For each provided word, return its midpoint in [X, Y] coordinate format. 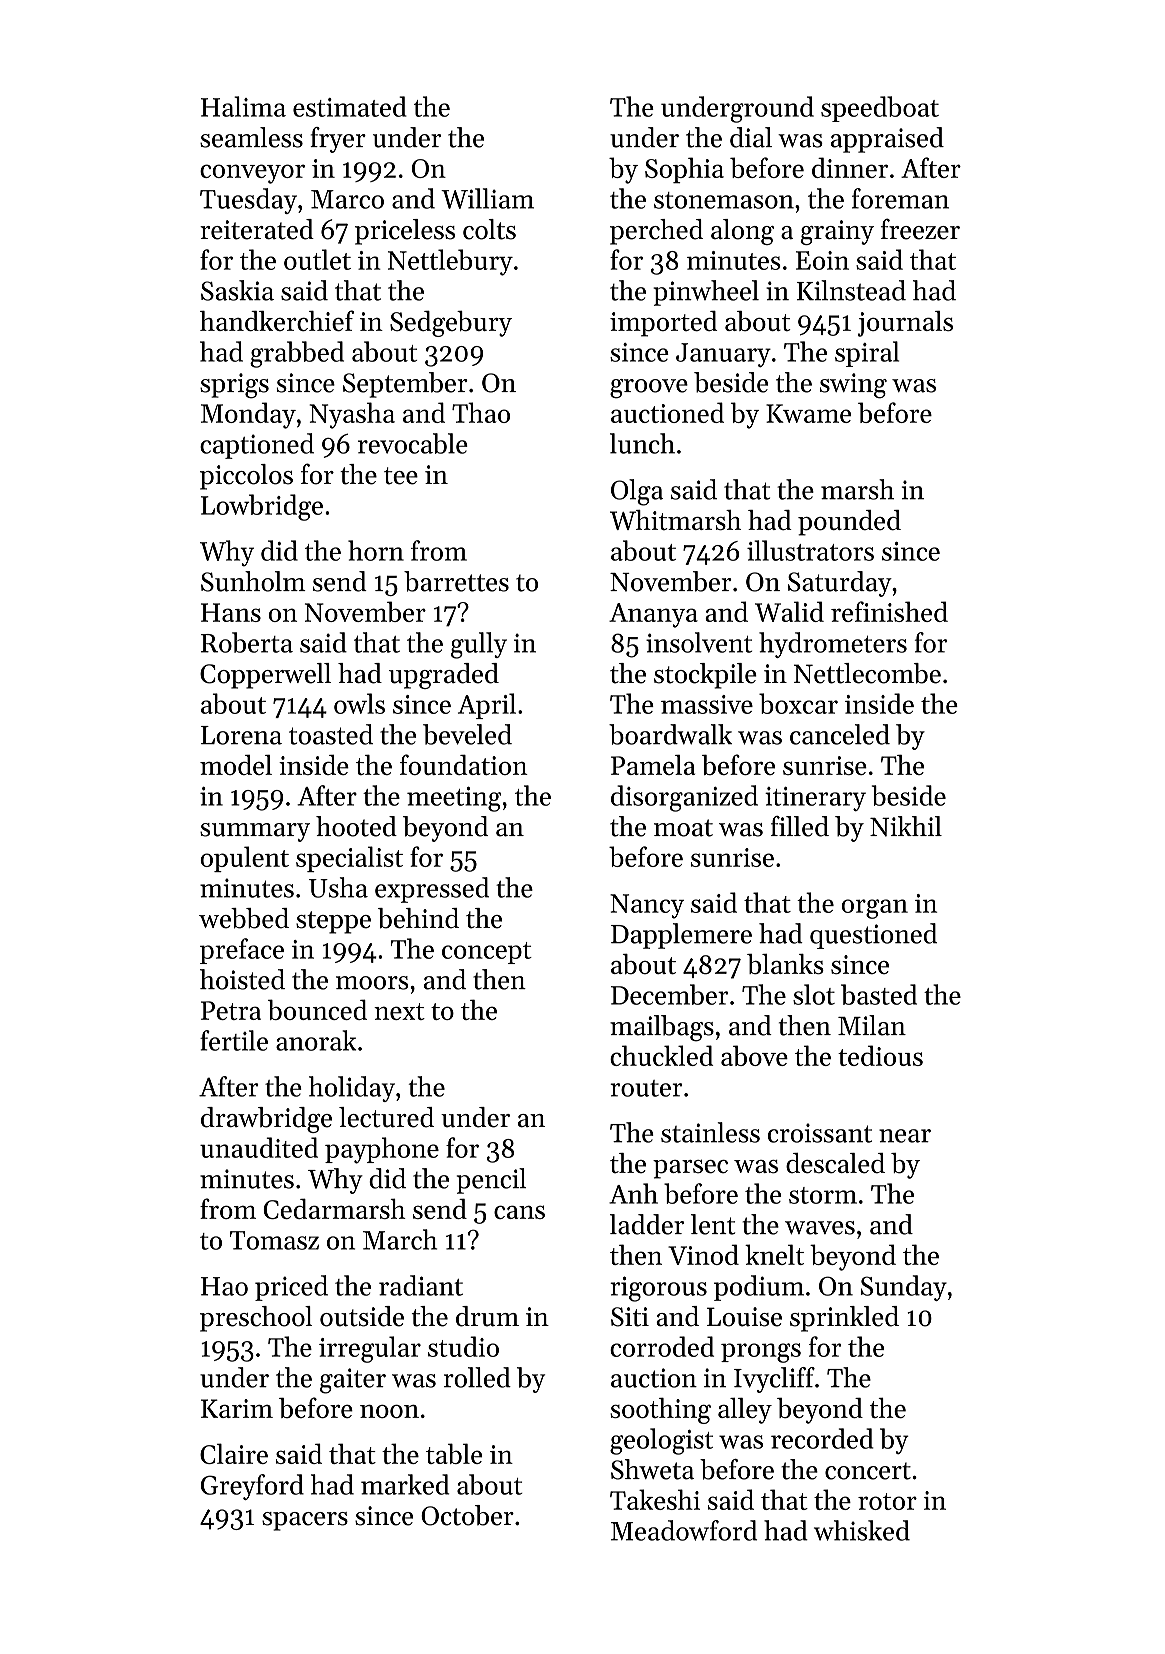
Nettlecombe [867, 673]
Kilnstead [851, 290]
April [487, 706]
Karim [237, 1408]
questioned [873, 936]
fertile [234, 1040]
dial [751, 137]
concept [487, 953]
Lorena [241, 735]
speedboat [880, 109]
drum [487, 1316]
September [405, 385]
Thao [481, 412]
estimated [350, 106]
